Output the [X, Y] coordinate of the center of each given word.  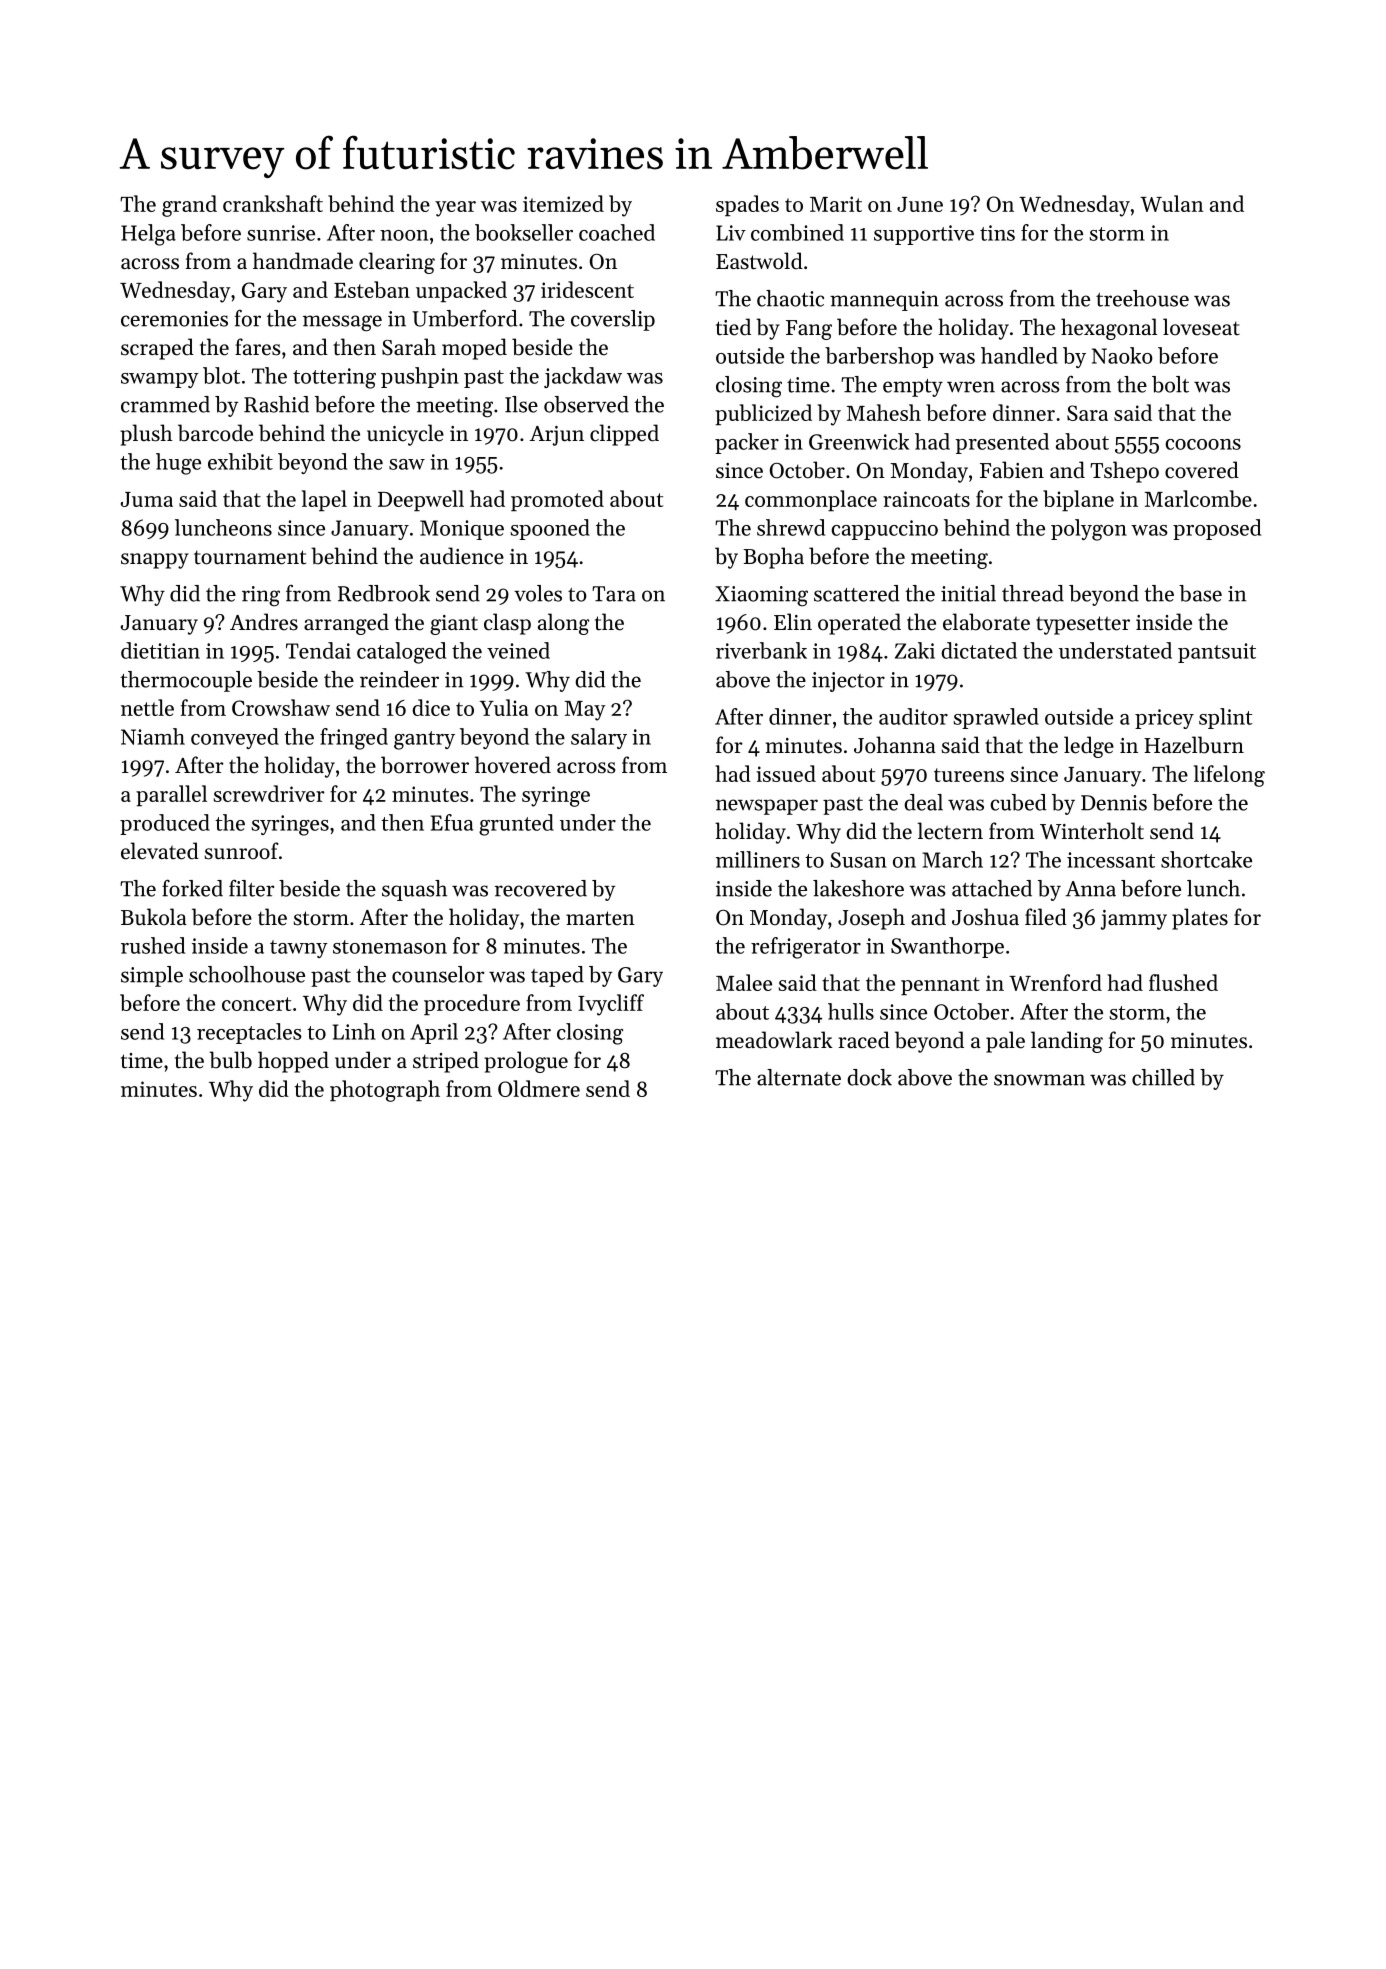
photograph [385, 1091]
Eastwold [759, 261]
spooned [550, 529]
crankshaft [273, 203]
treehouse [1142, 298]
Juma [147, 499]
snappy [155, 561]
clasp [507, 624]
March [952, 859]
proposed [1217, 529]
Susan [858, 860]
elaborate [986, 622]
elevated [160, 851]
